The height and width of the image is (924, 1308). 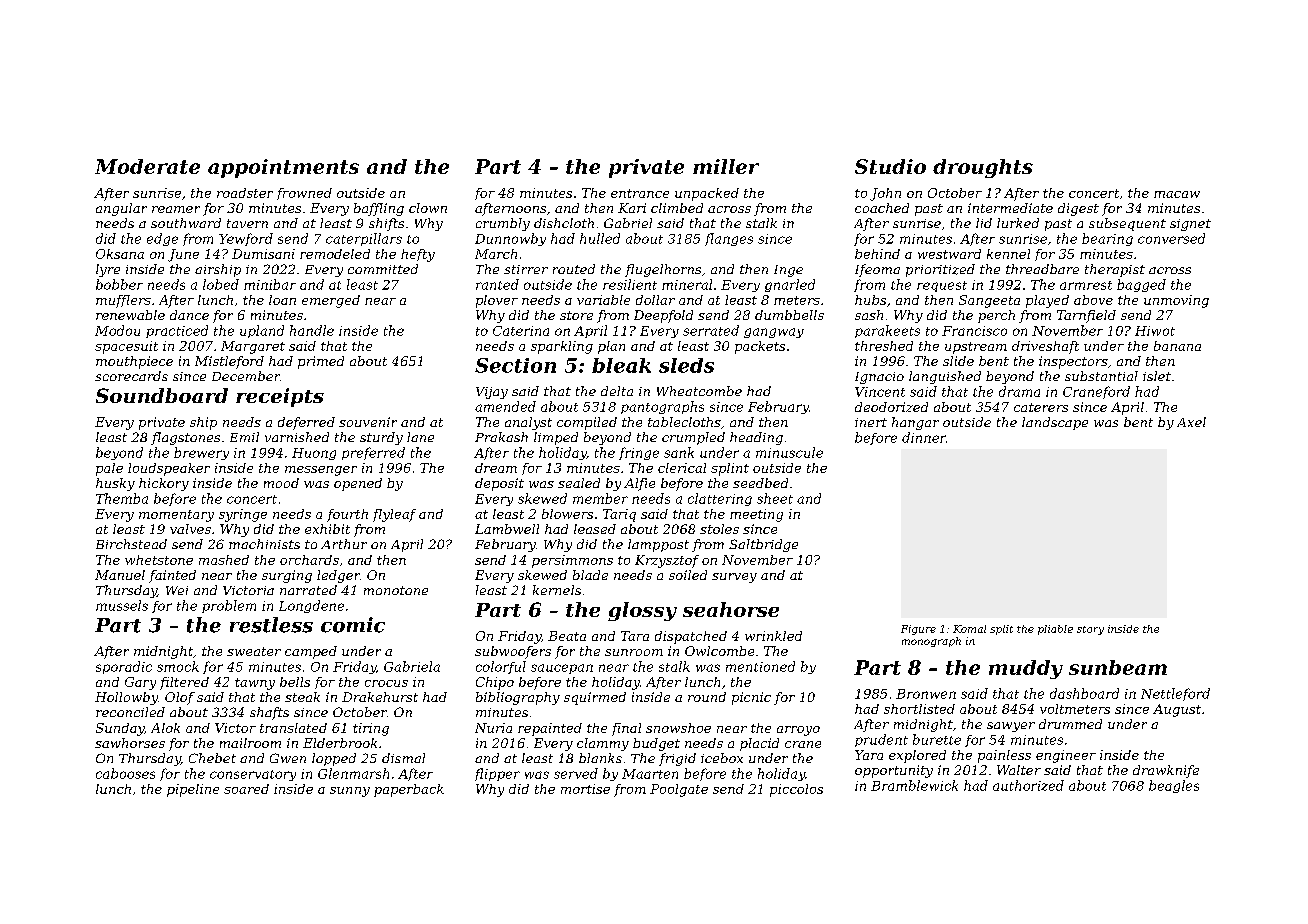 I want to click on flagstones, so click(x=185, y=438).
